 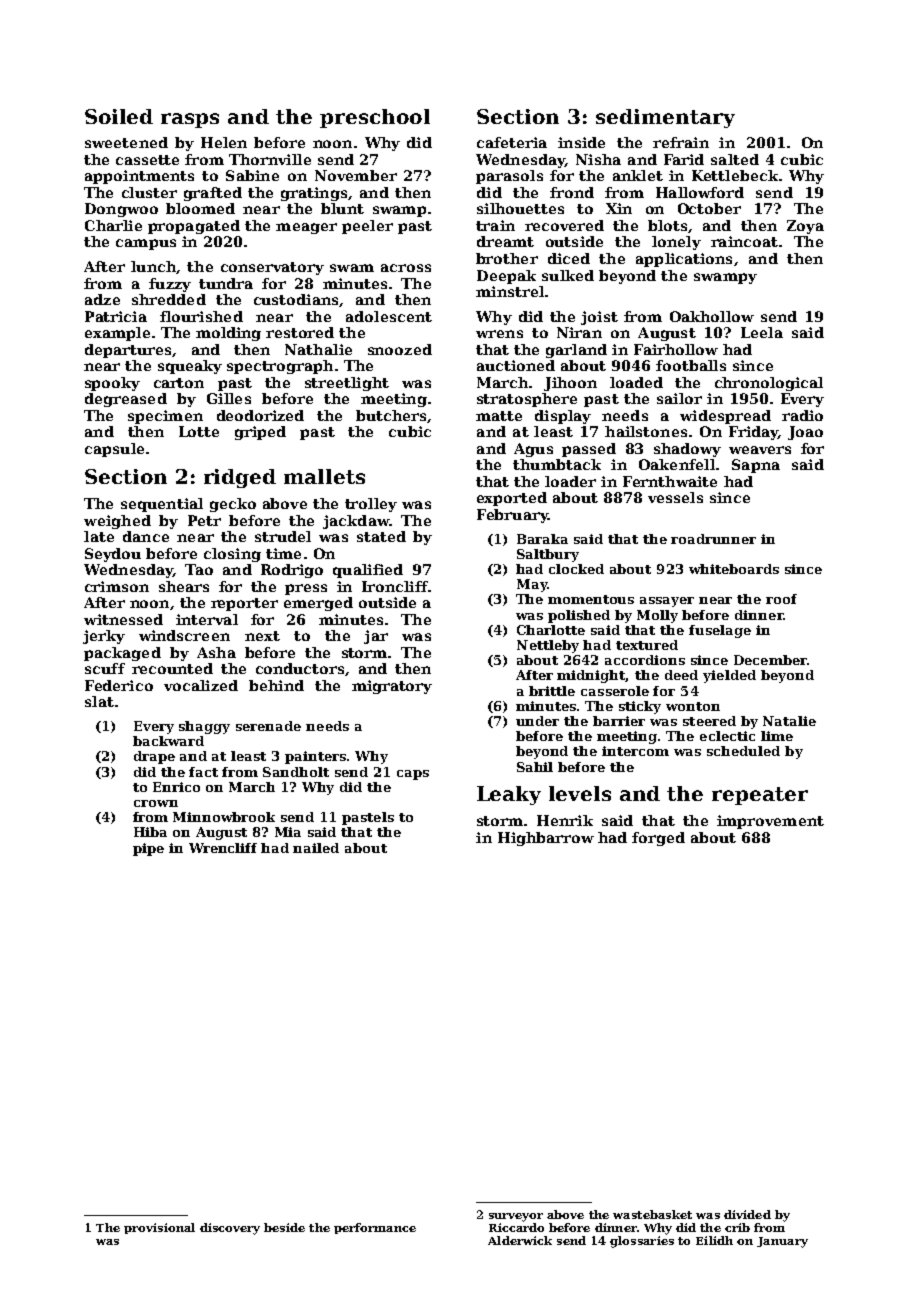 I want to click on shaggy, so click(x=204, y=727).
